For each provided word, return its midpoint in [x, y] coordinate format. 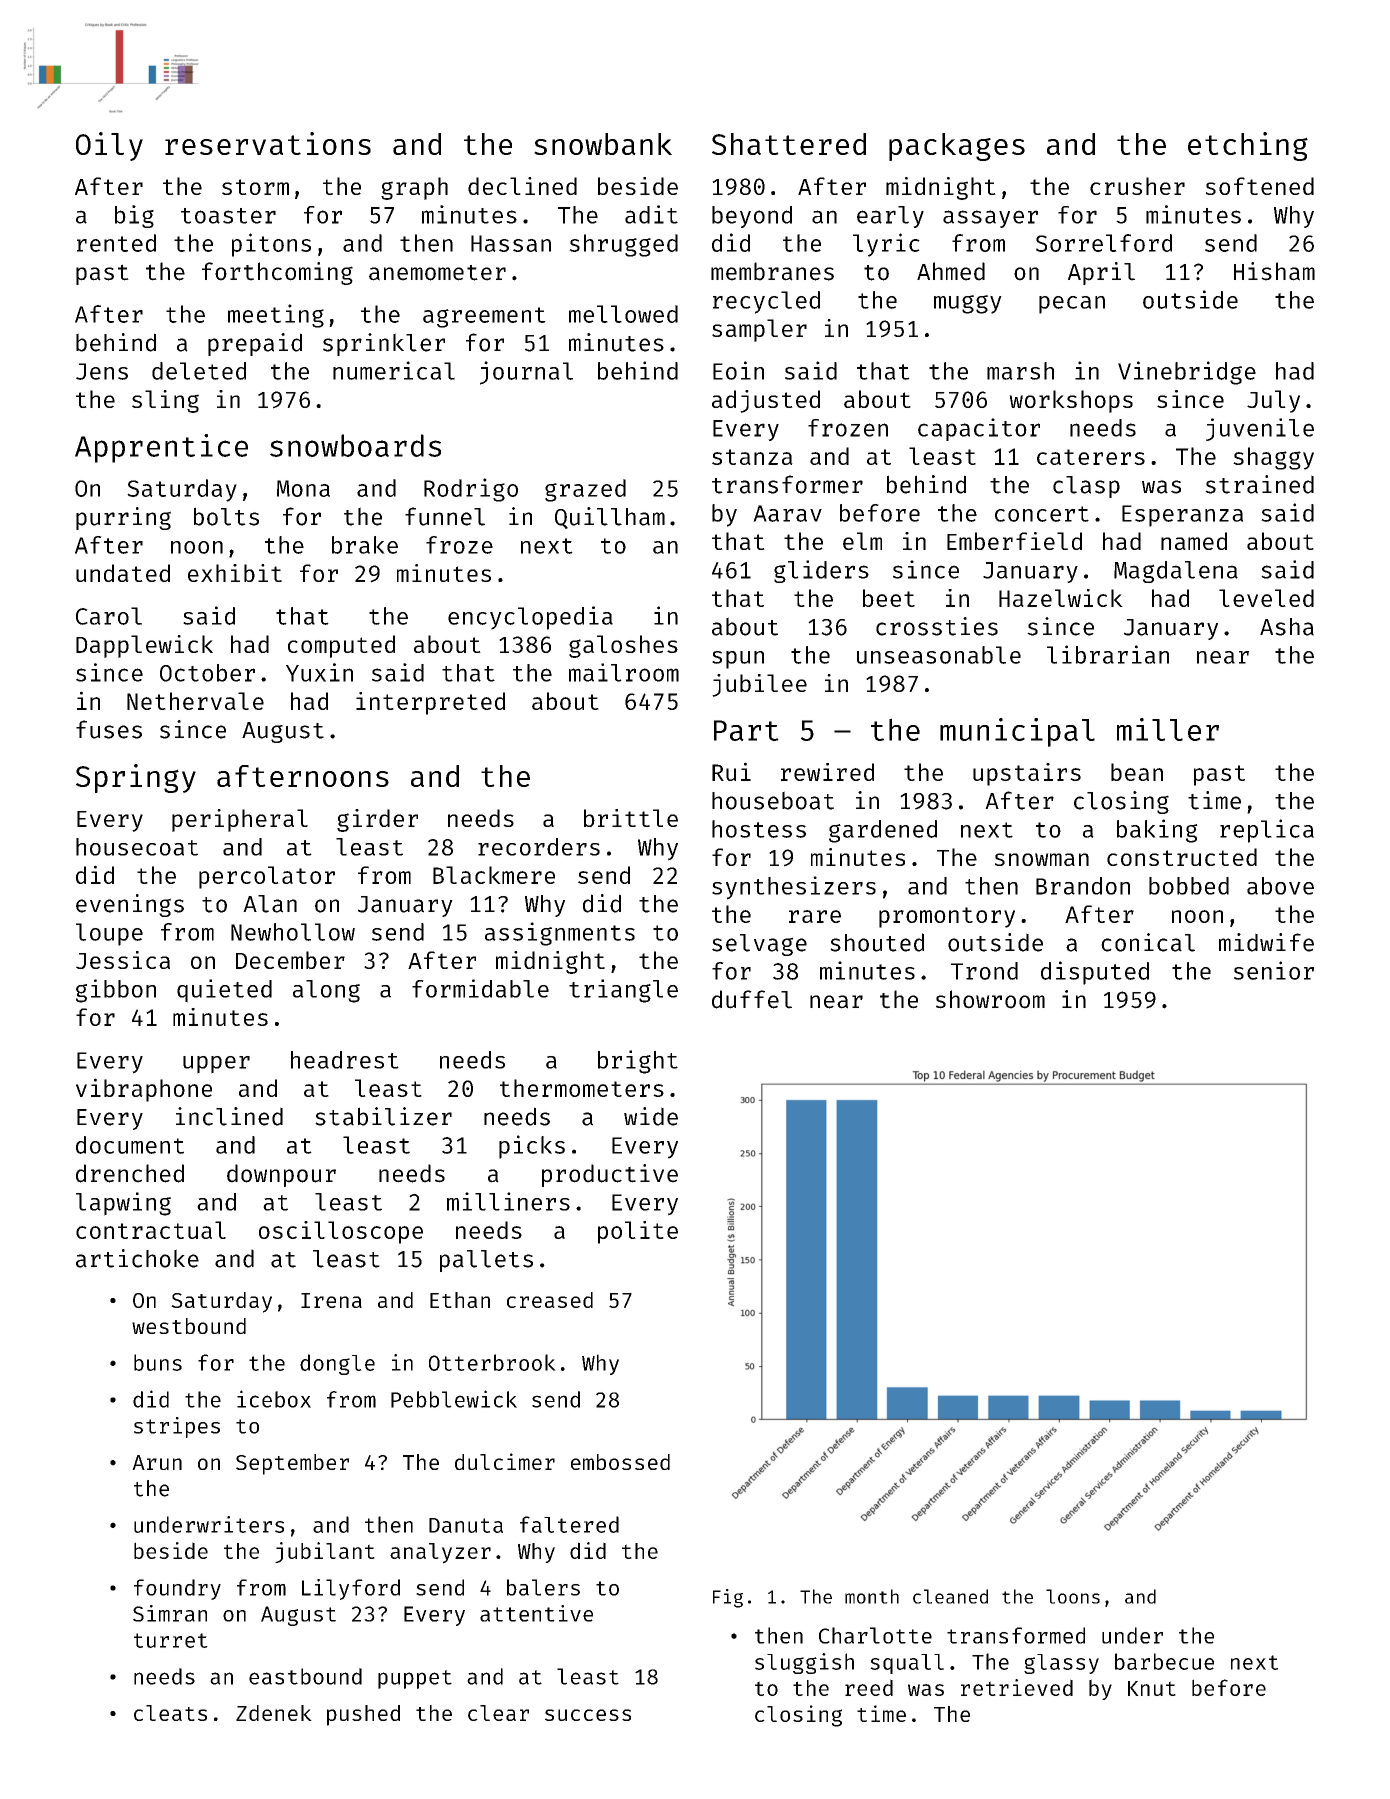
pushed [363, 1715]
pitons [271, 245]
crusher [1137, 186]
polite [638, 1232]
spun [738, 660]
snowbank [603, 144]
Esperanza [1182, 516]
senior [1274, 970]
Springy [136, 778]
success [588, 1715]
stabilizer [383, 1116]
